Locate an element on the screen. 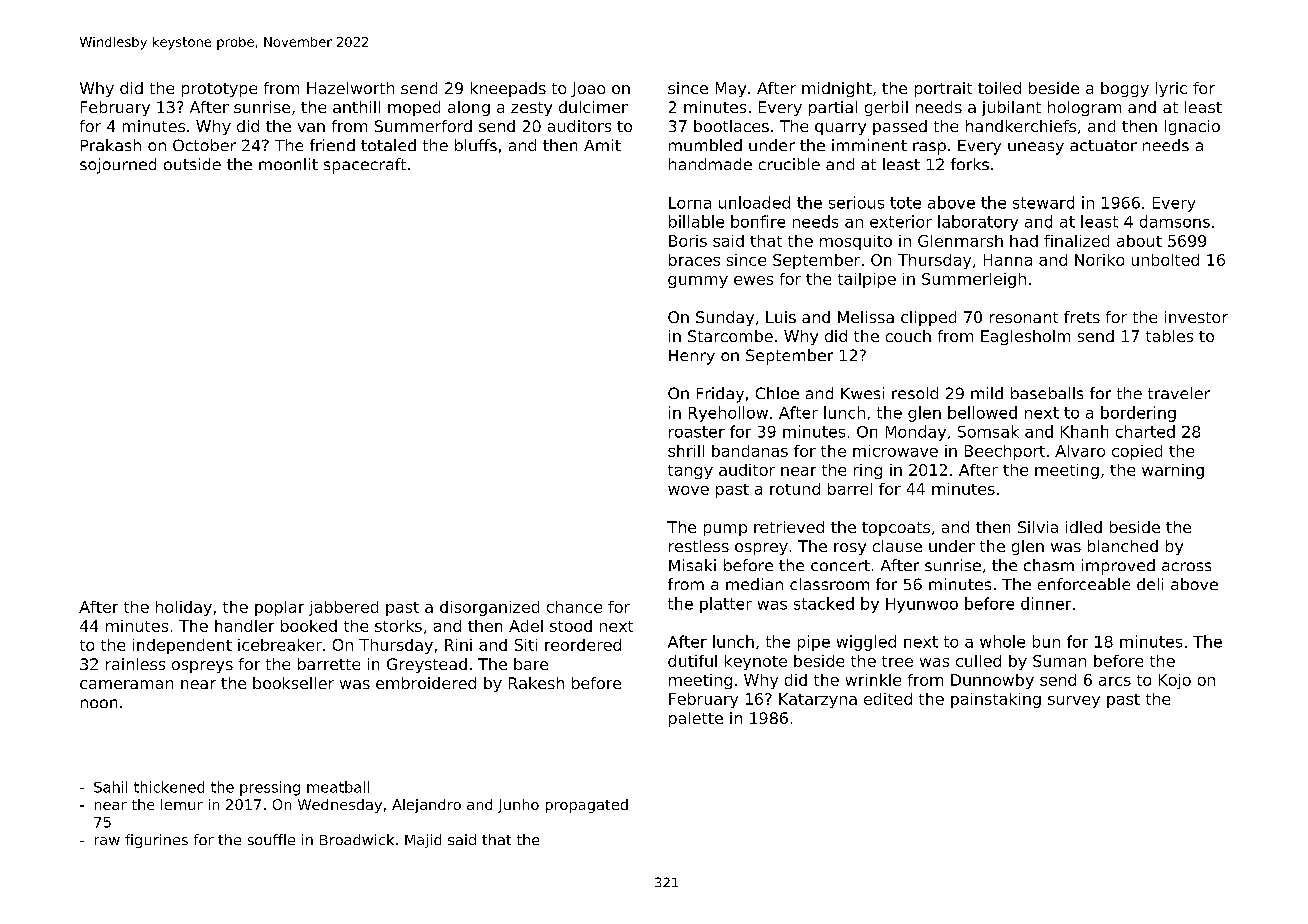 Image resolution: width=1308 pixels, height=924 pixels. midnight is located at coordinates (837, 89).
